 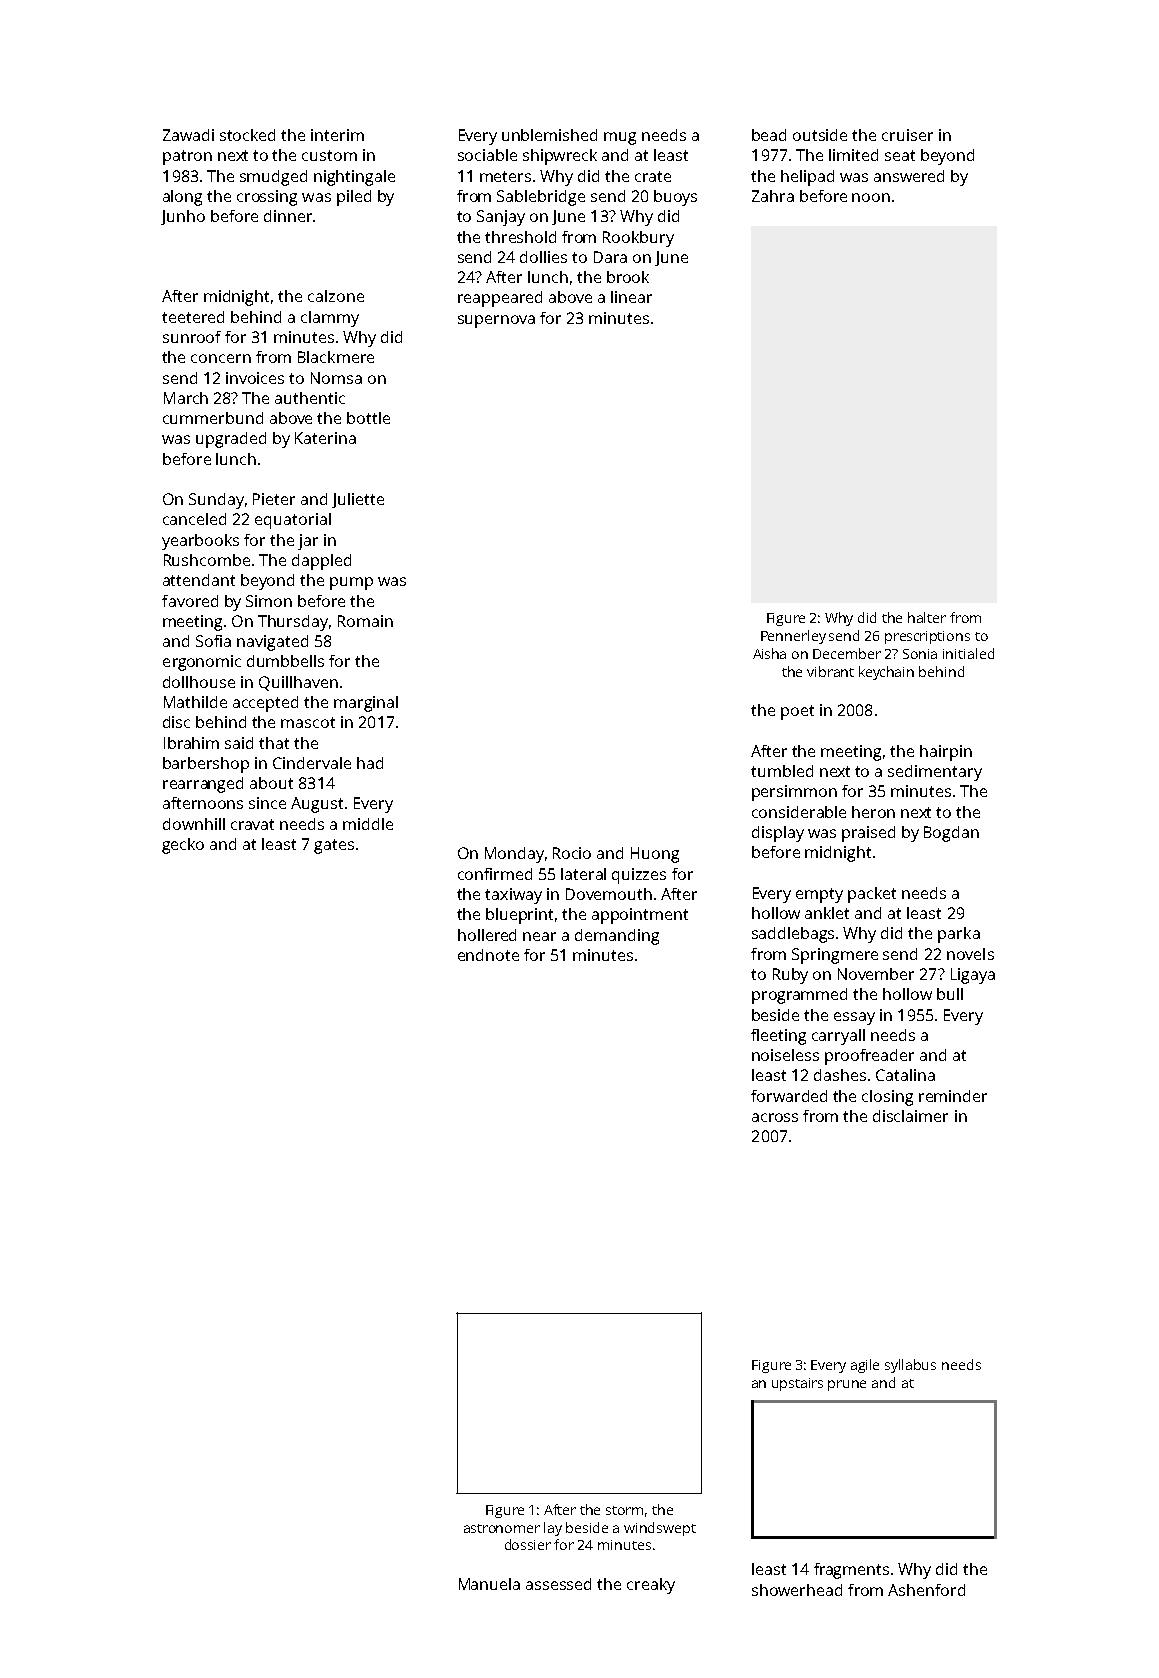 What do you see at coordinates (927, 617) in the page?
I see `halter` at bounding box center [927, 617].
